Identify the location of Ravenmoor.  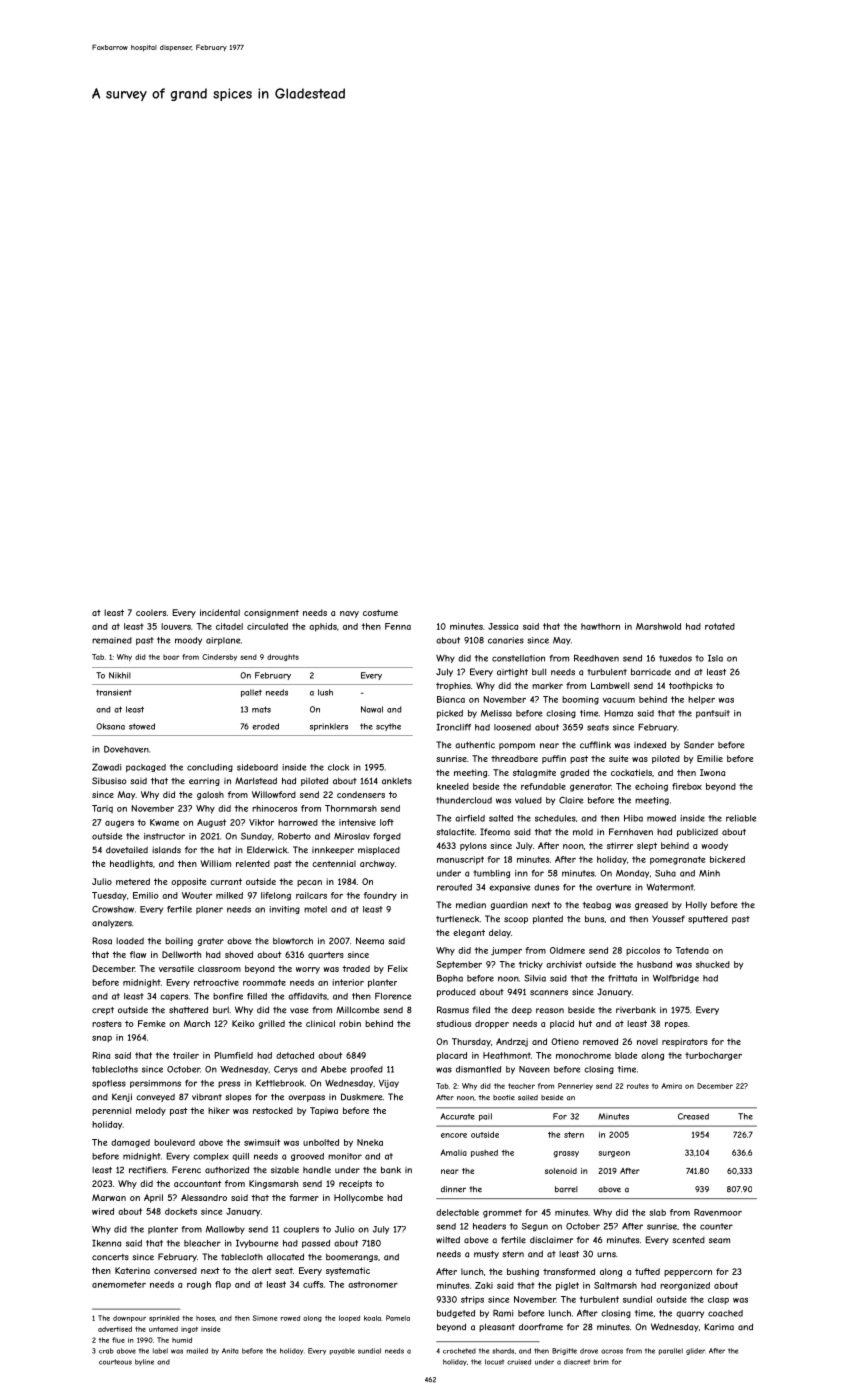
(718, 1212).
